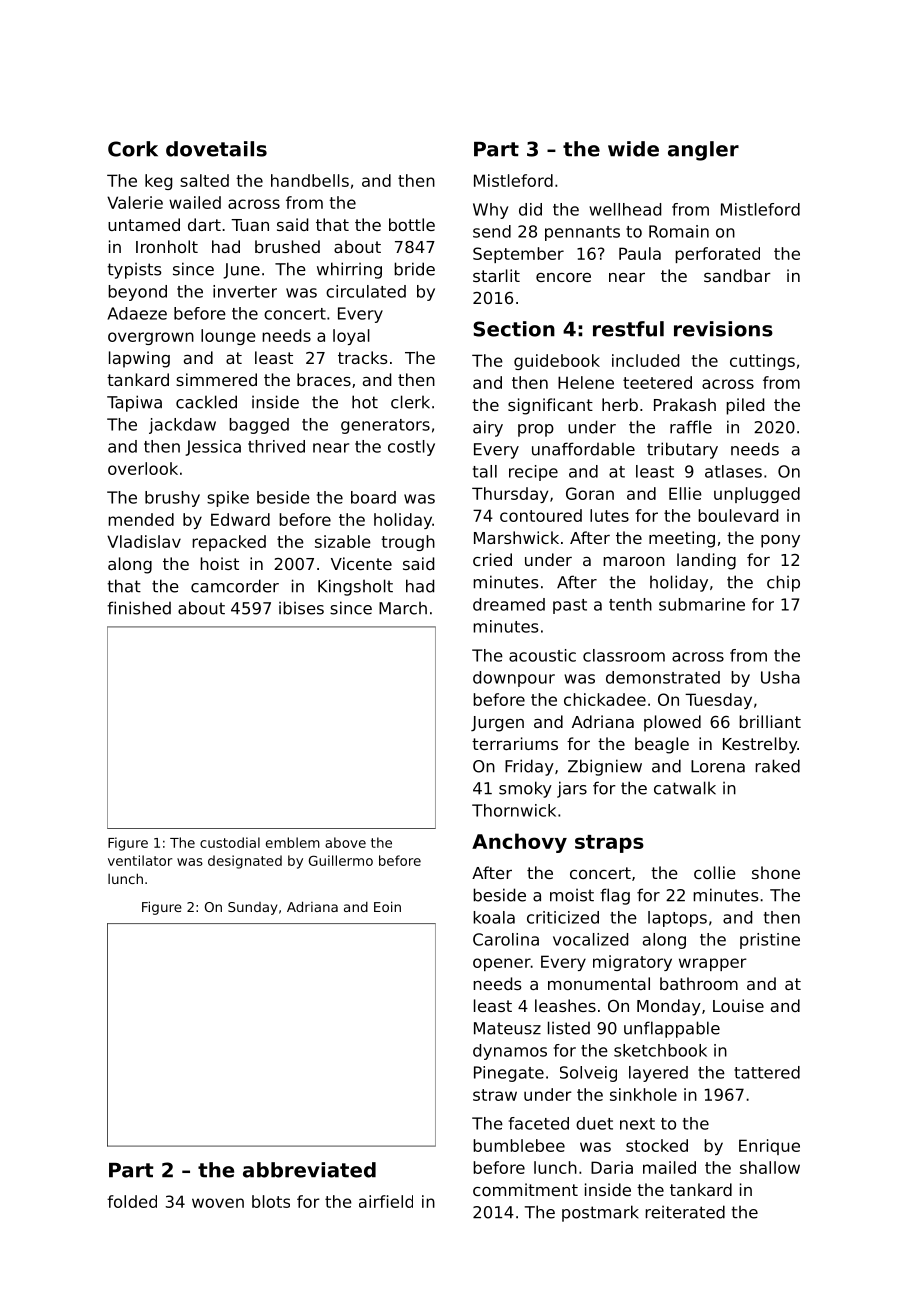  What do you see at coordinates (204, 180) in the screenshot?
I see `salted` at bounding box center [204, 180].
